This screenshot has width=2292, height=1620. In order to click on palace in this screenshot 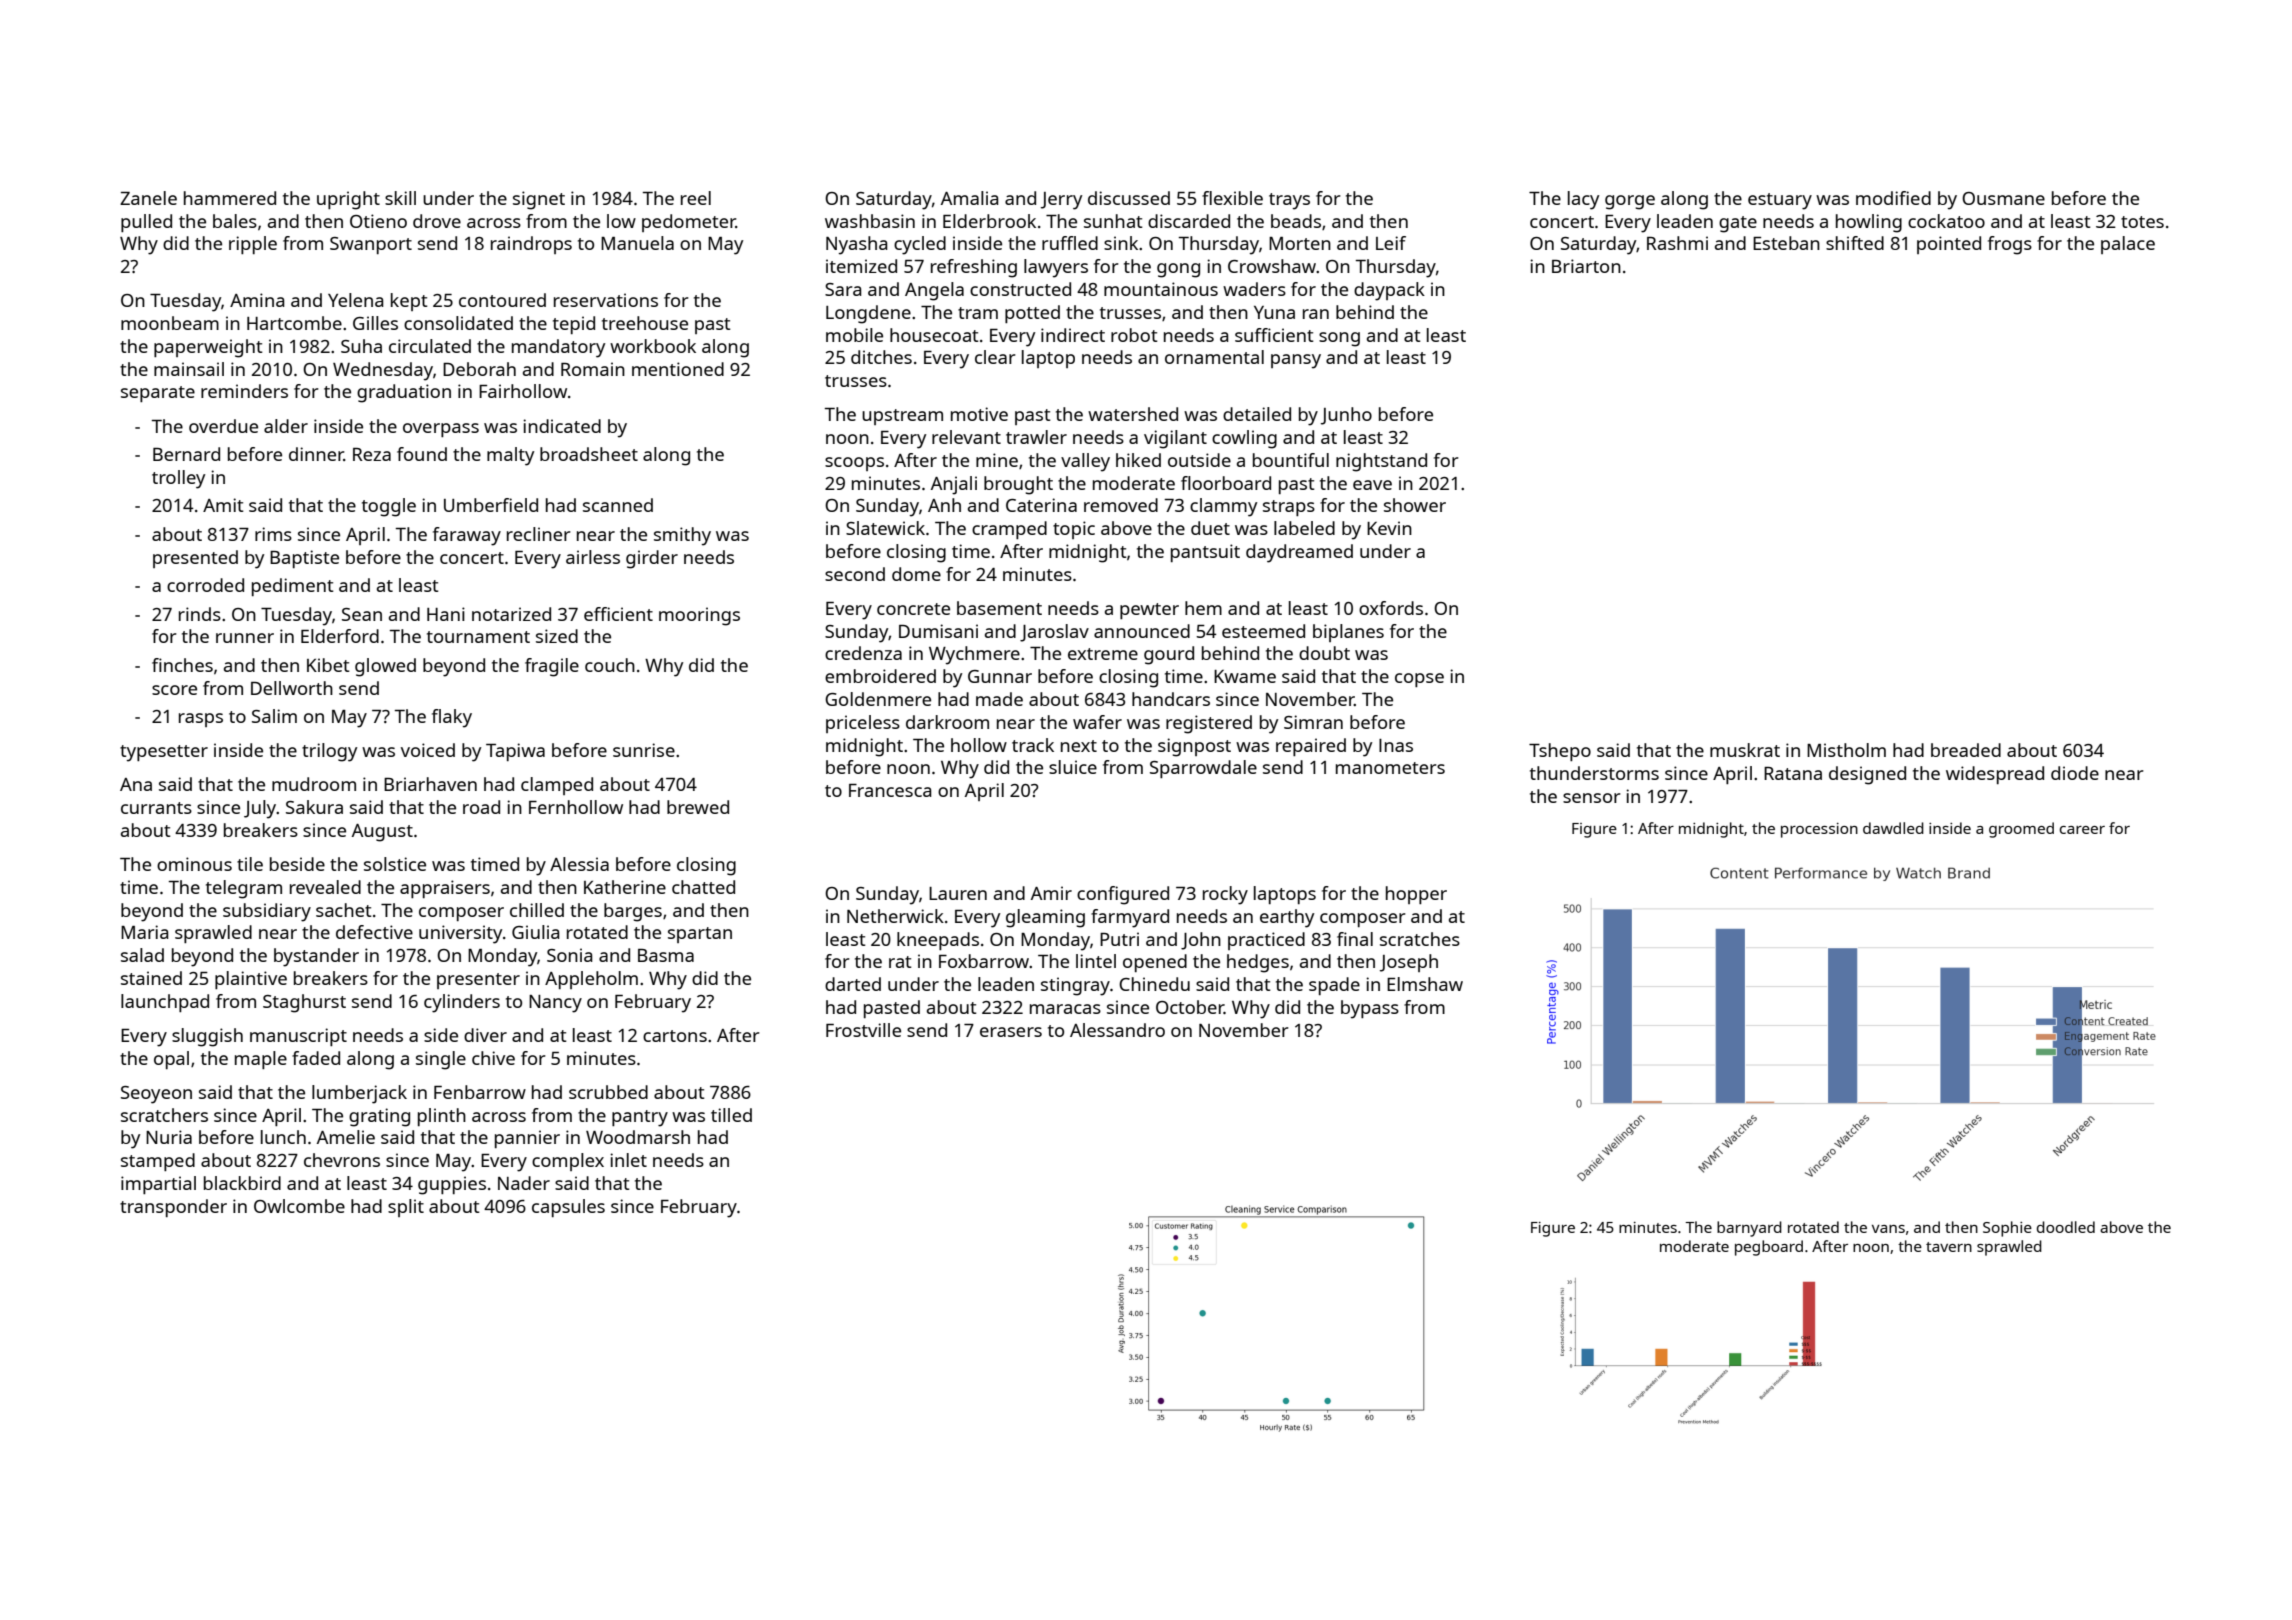, I will do `click(2128, 245)`.
